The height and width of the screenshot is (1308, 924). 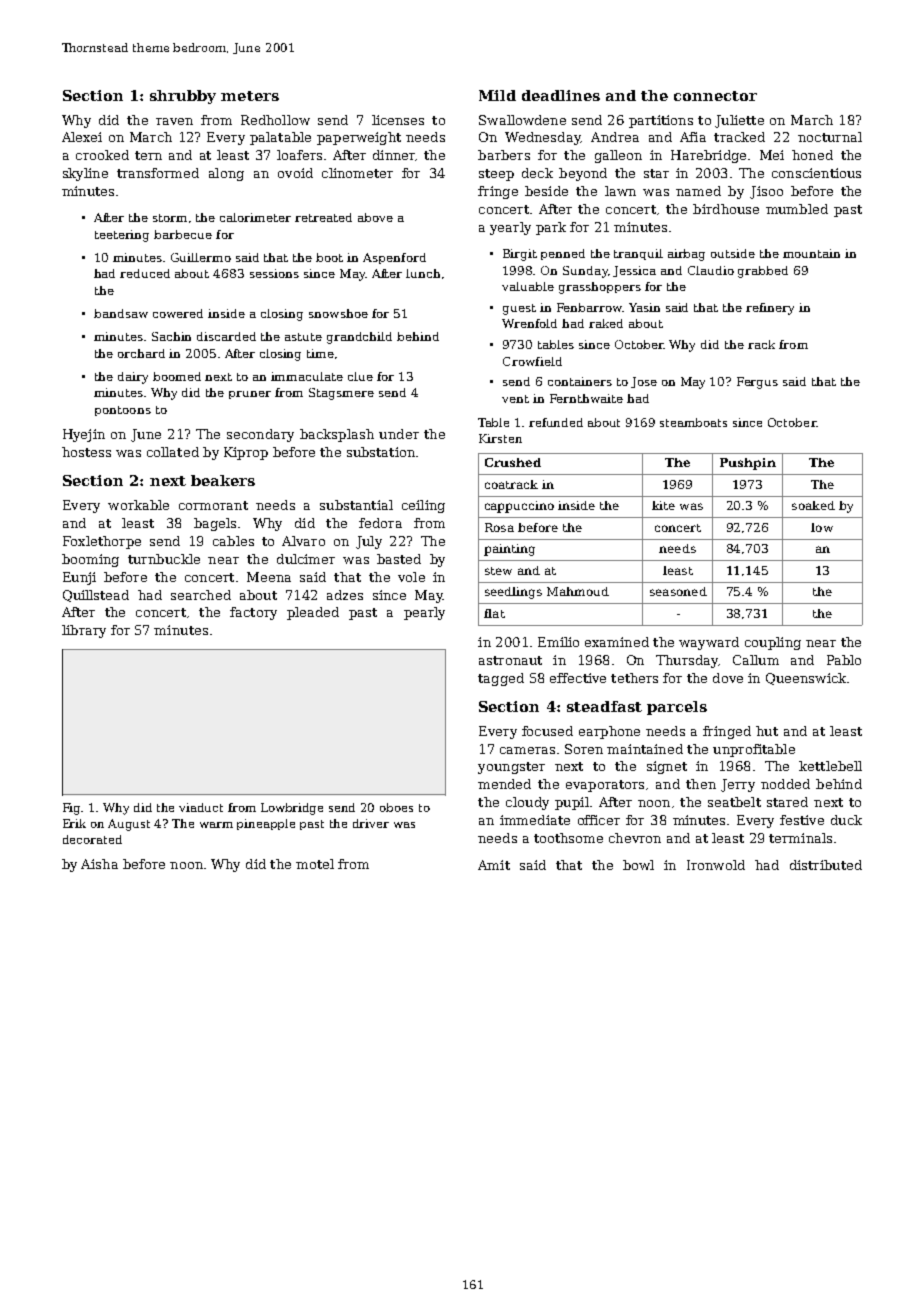 What do you see at coordinates (638, 865) in the screenshot?
I see `bowl` at bounding box center [638, 865].
